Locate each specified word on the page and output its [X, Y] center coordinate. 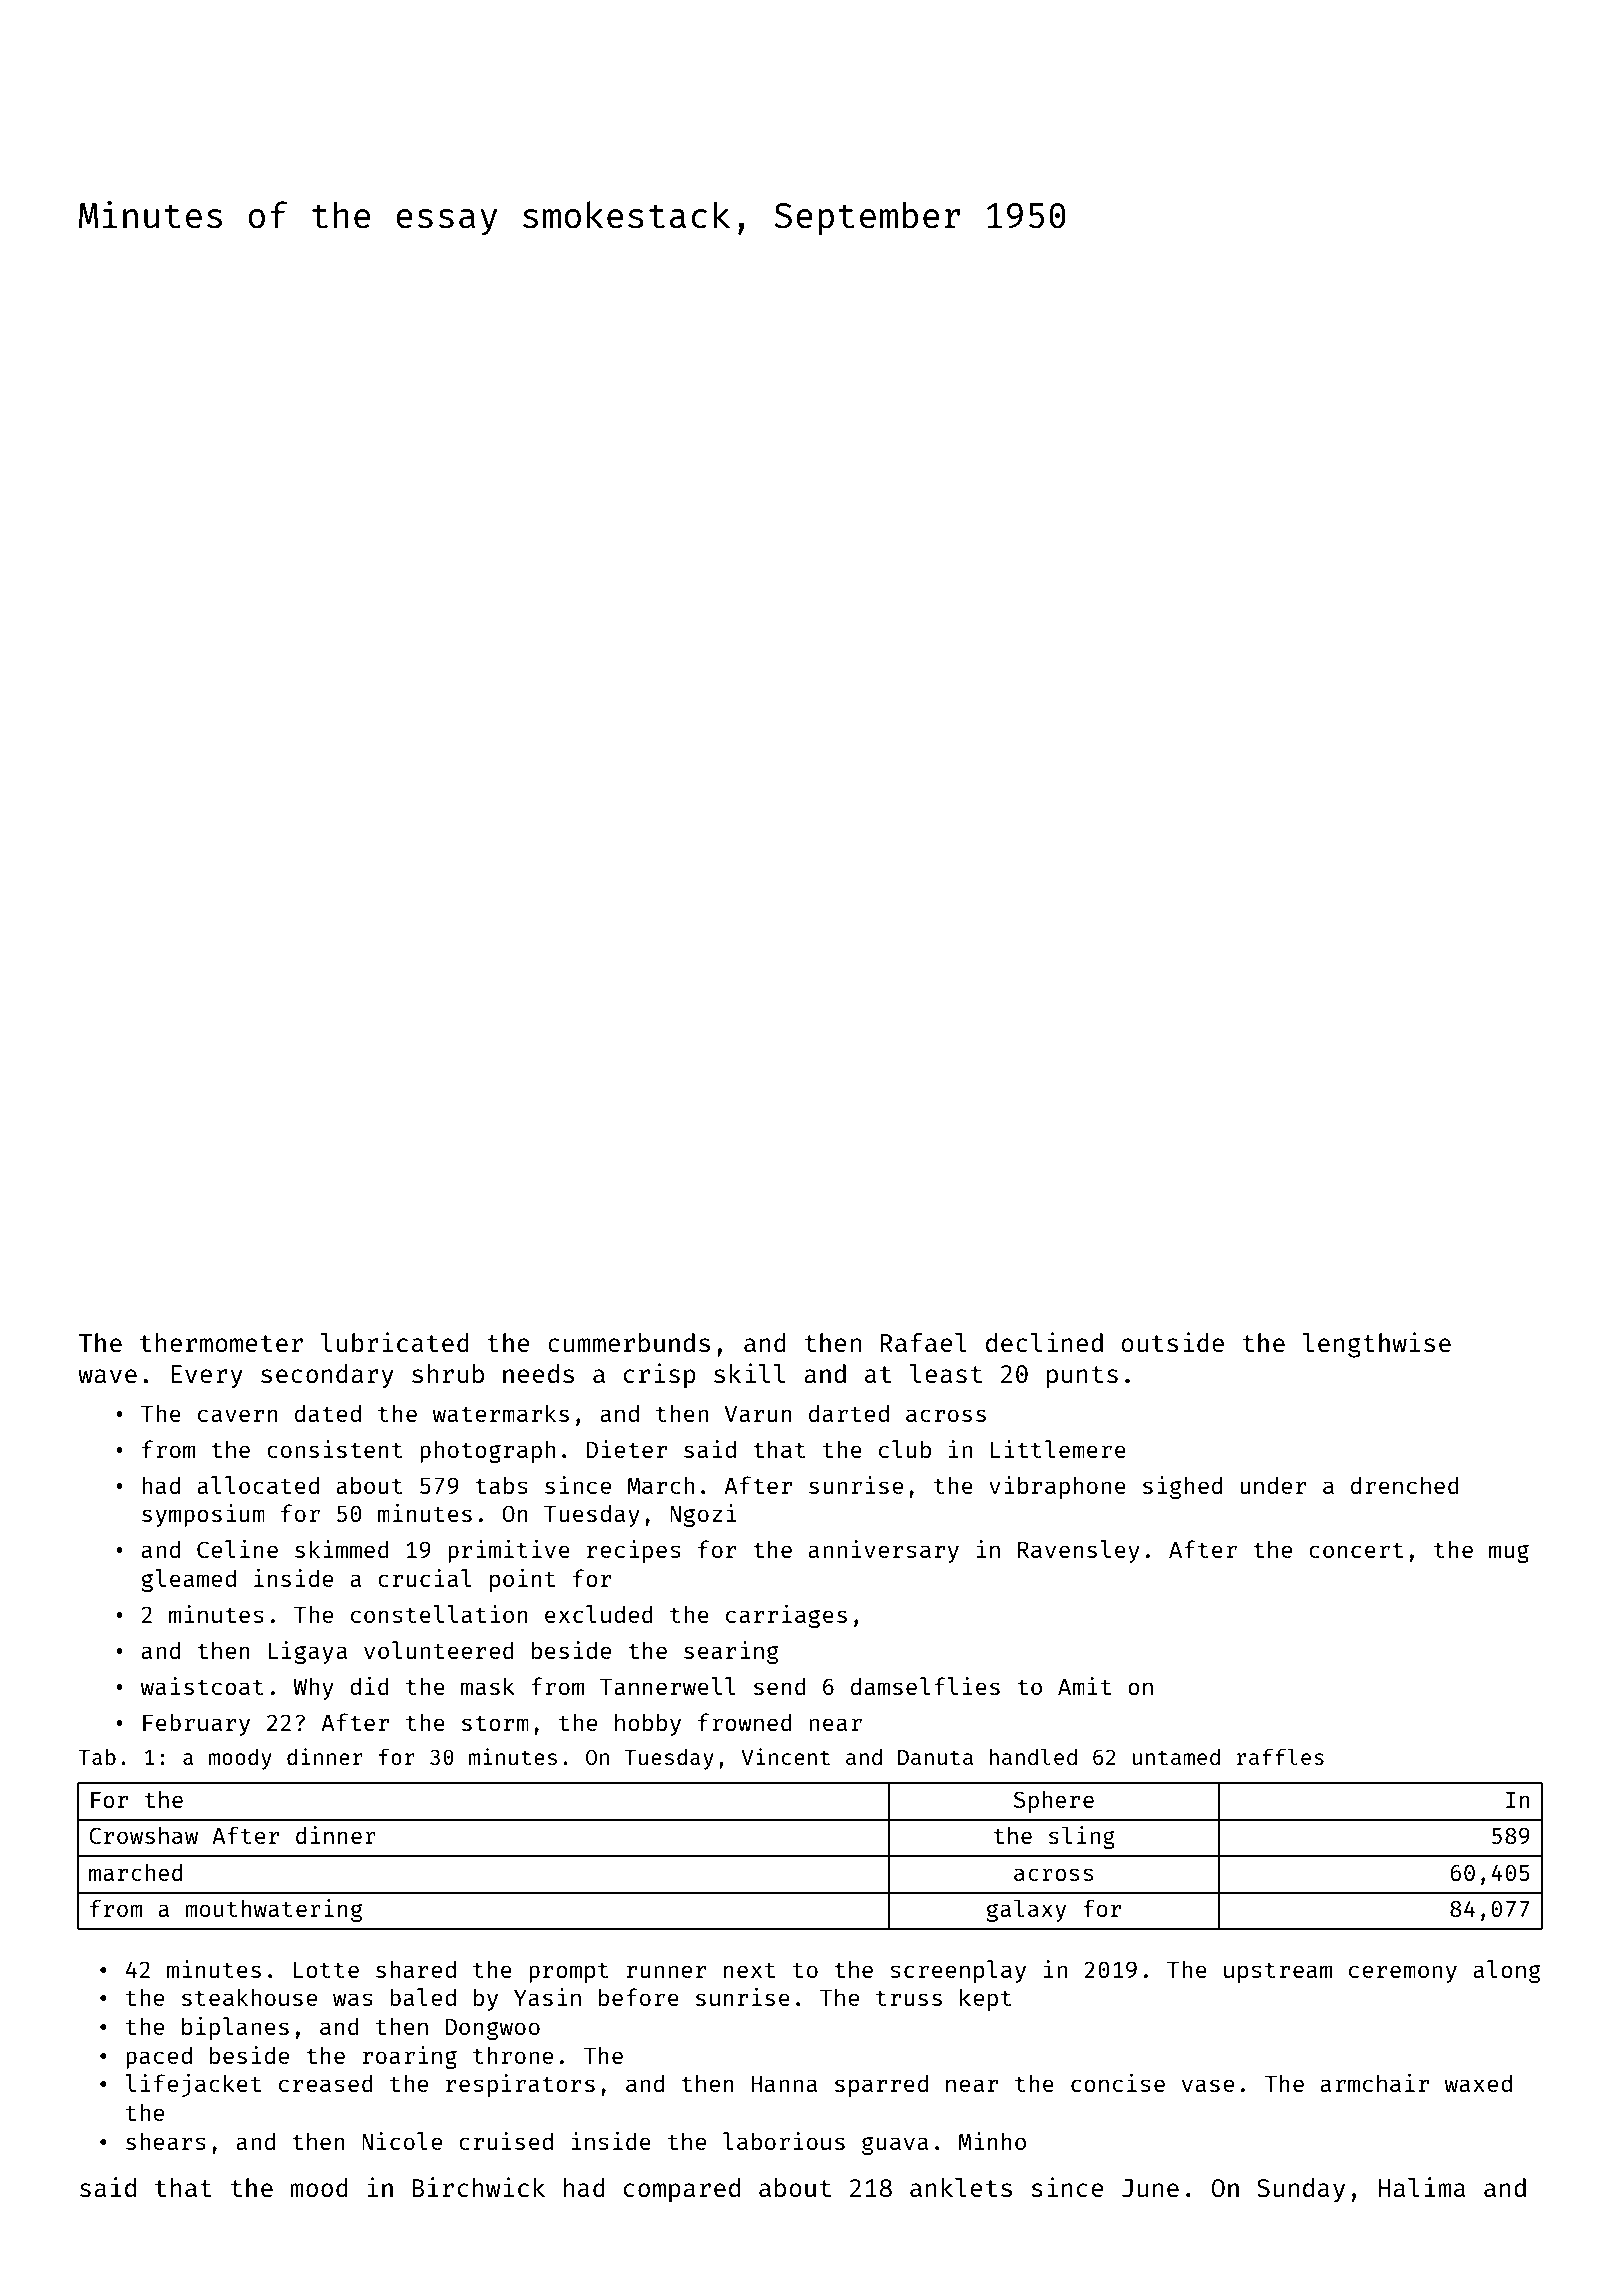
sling [1082, 1837]
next [749, 1970]
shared [416, 1969]
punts [1082, 1377]
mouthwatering [273, 1910]
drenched [1405, 1485]
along [1507, 1971]
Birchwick [478, 2187]
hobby [648, 1724]
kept [986, 1999]
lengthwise [1376, 1345]
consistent [335, 1449]
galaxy [1026, 1910]
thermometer [221, 1342]
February [196, 1724]
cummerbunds [629, 1342]
